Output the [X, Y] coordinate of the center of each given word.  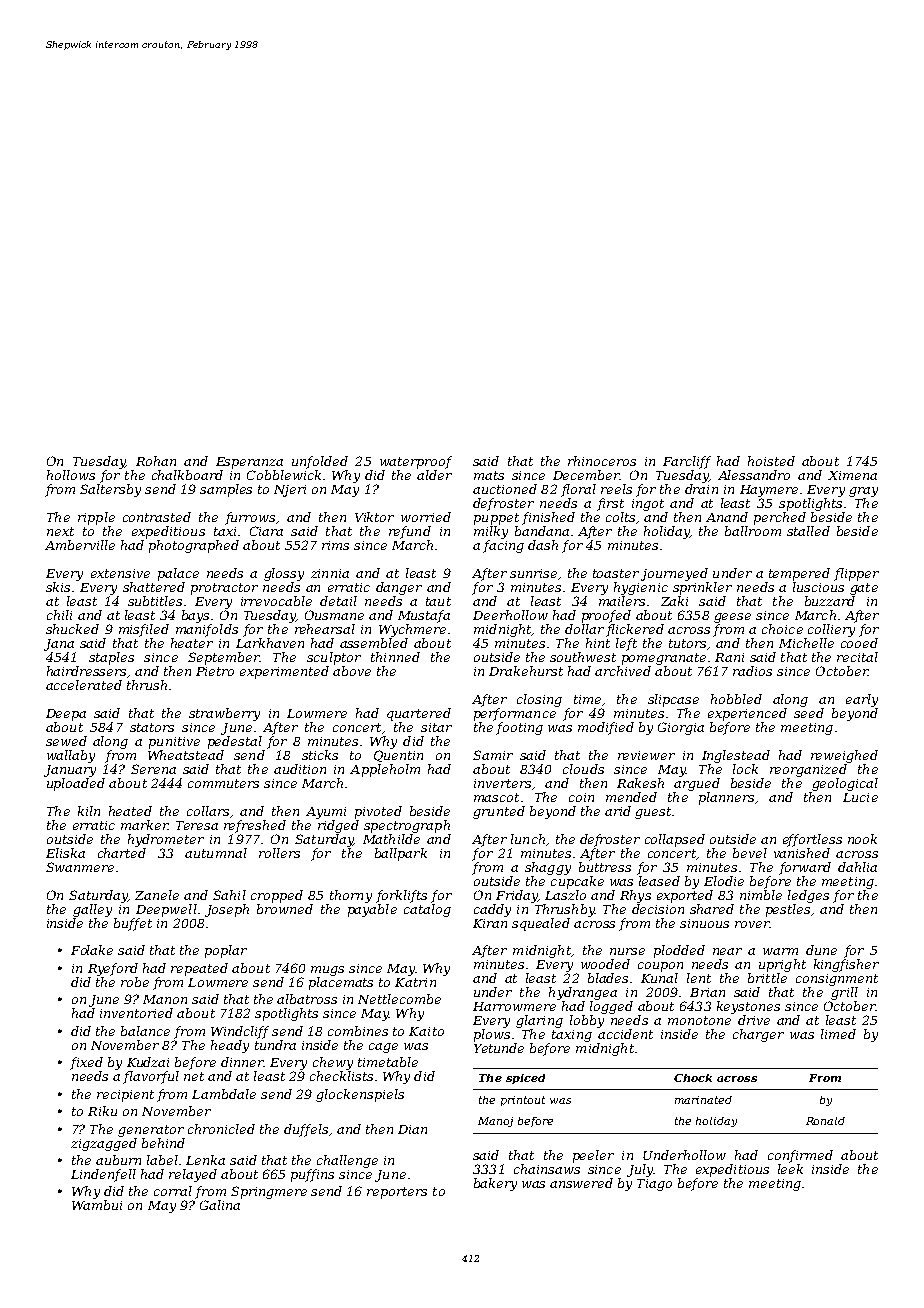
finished [548, 518]
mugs [327, 971]
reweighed [844, 756]
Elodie [724, 881]
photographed [194, 546]
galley [92, 910]
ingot [648, 505]
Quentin [398, 756]
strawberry [224, 714]
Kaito [426, 1031]
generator [151, 1131]
